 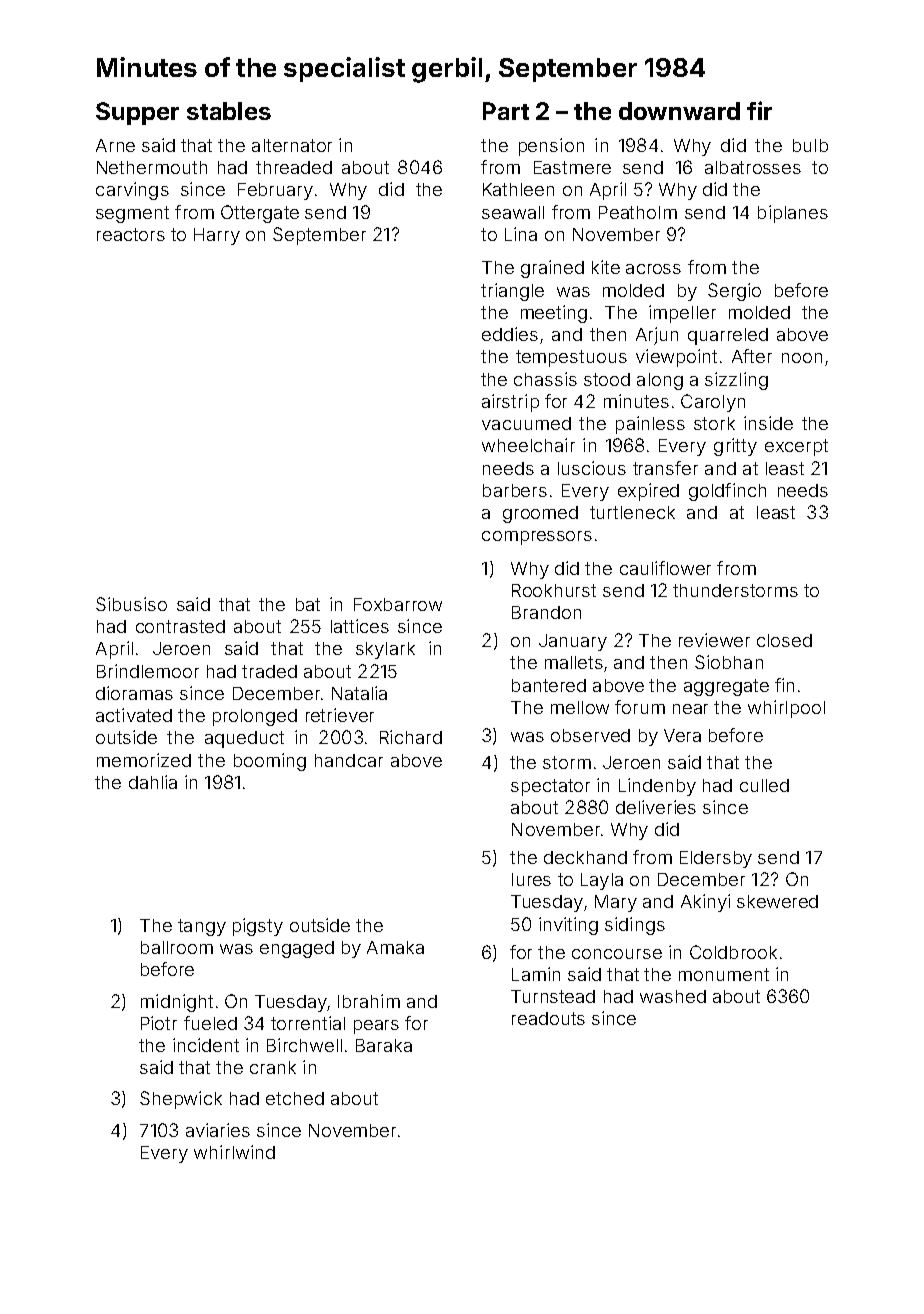 I want to click on fir, so click(x=759, y=110).
